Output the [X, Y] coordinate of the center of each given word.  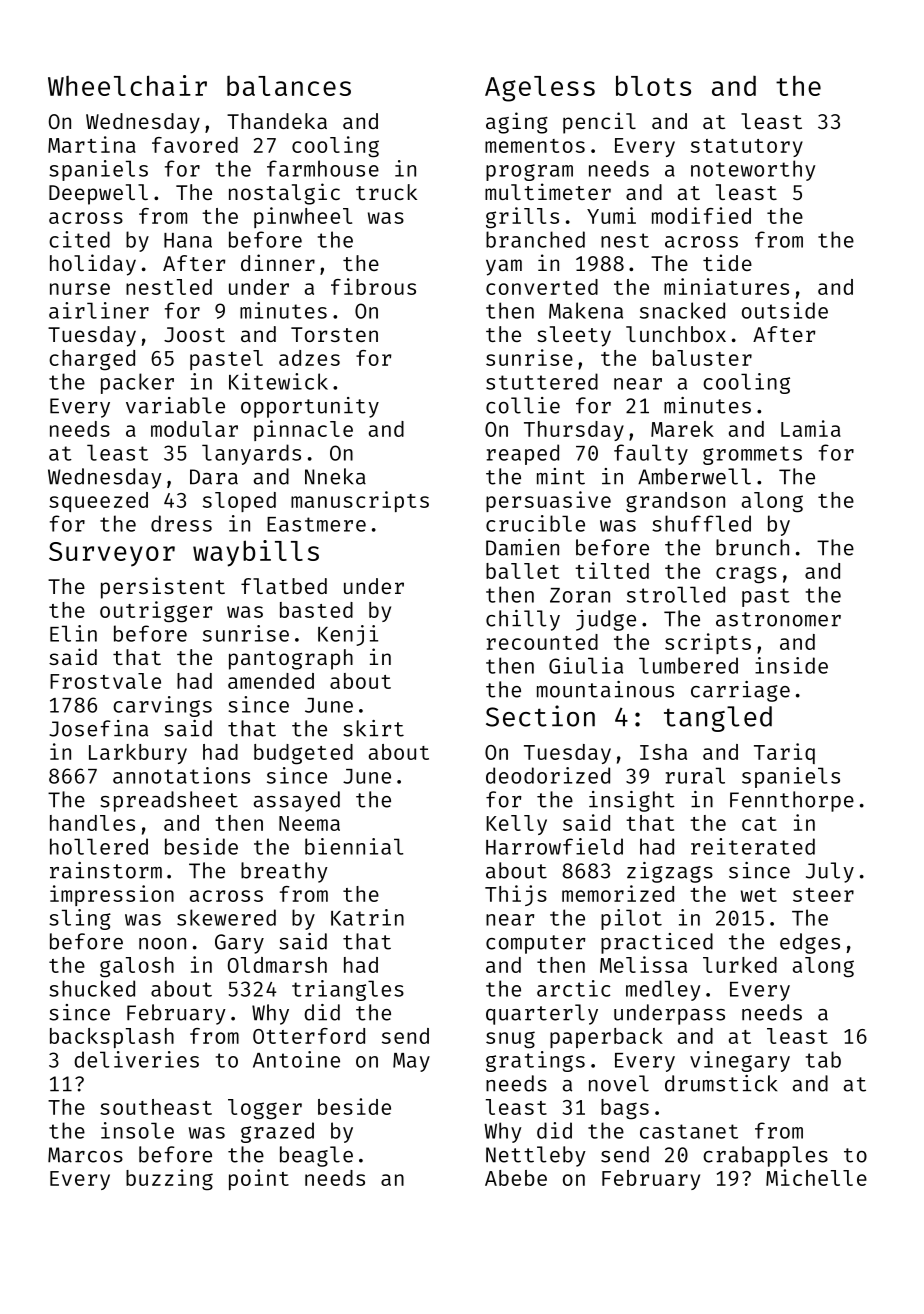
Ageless [540, 89]
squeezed [98, 502]
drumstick [721, 1083]
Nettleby [536, 1156]
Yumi [611, 215]
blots [653, 85]
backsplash [112, 1038]
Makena [586, 310]
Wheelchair [127, 85]
